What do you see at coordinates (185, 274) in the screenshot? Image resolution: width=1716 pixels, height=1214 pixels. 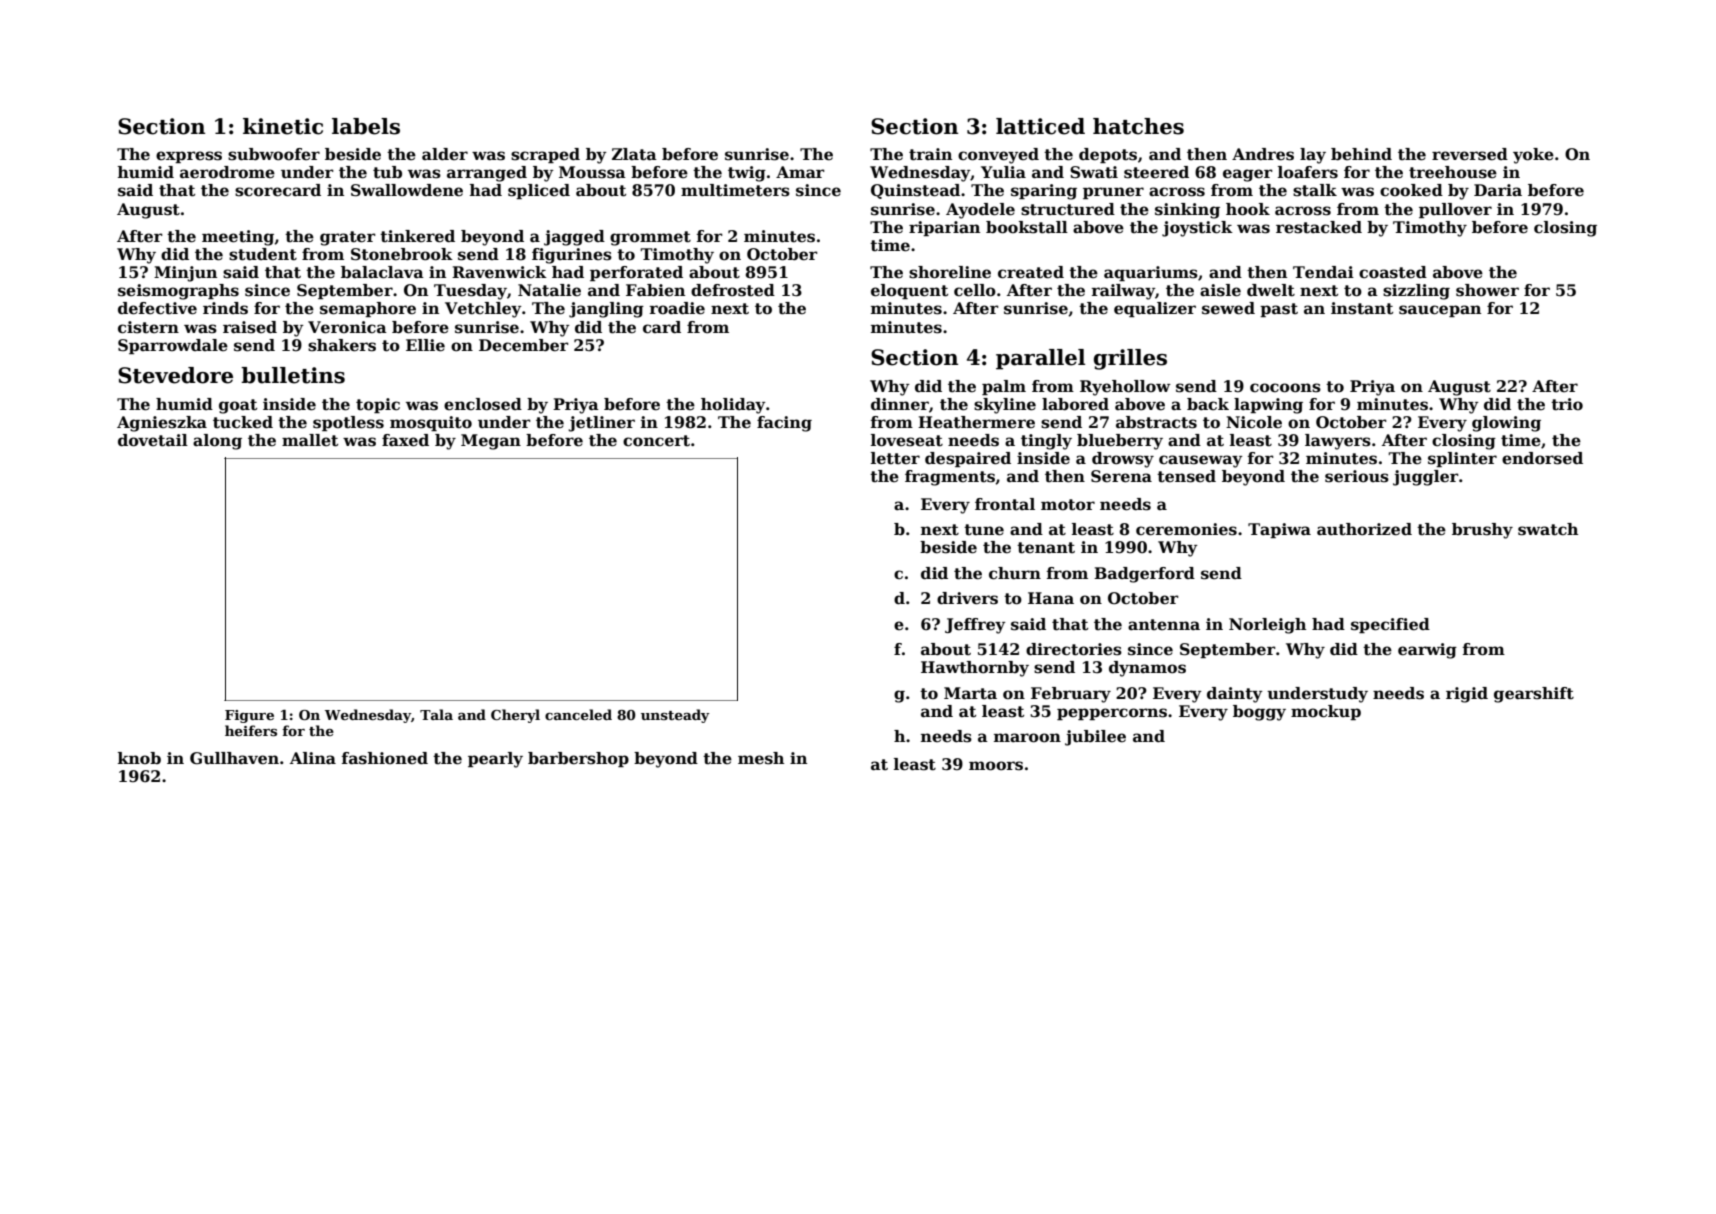 I see `Minjun` at bounding box center [185, 274].
